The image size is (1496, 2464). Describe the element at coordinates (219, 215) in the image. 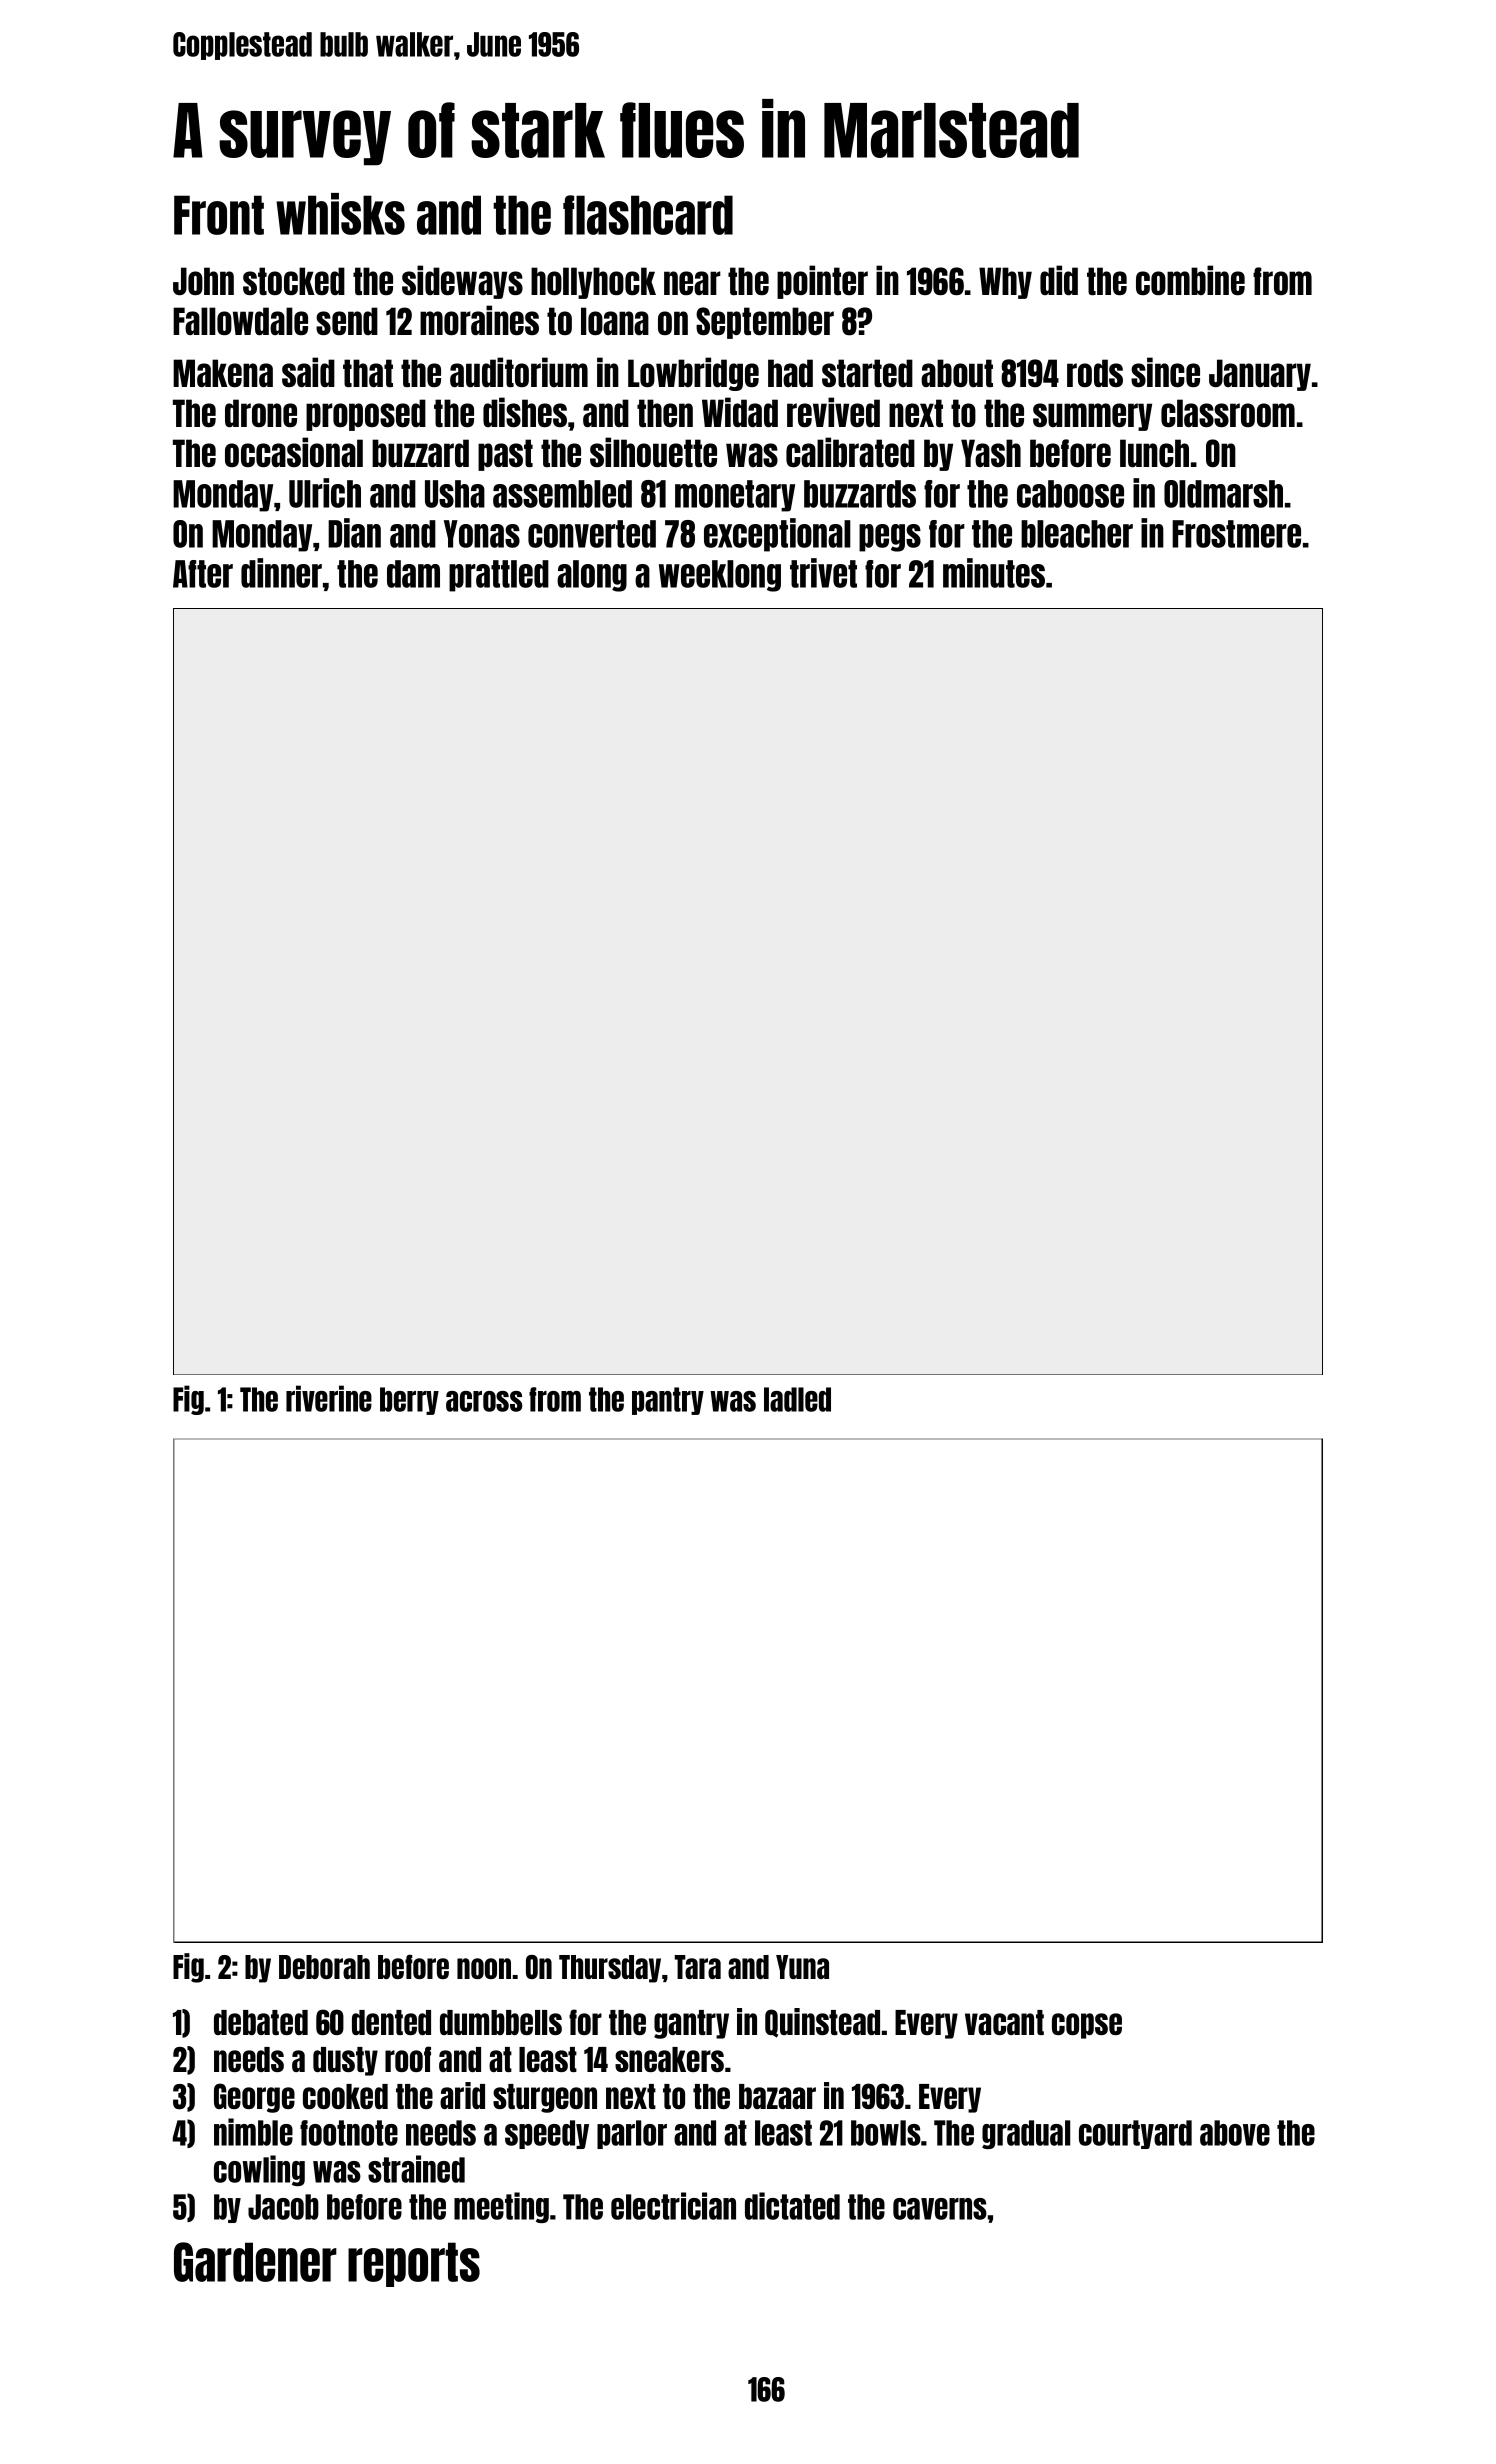

I see `Front` at that location.
